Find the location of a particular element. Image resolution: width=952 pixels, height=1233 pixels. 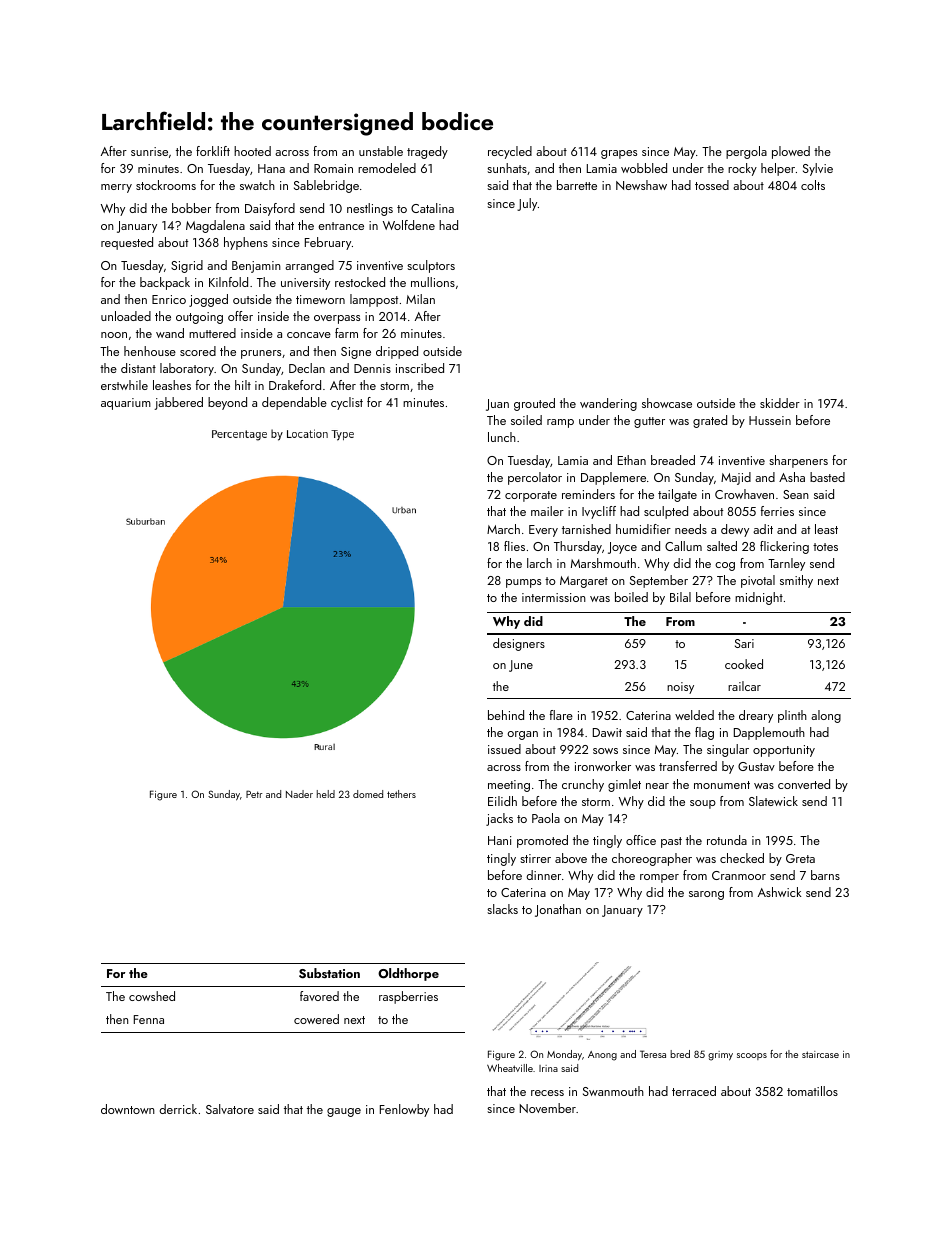

Fenna is located at coordinates (149, 1019).
